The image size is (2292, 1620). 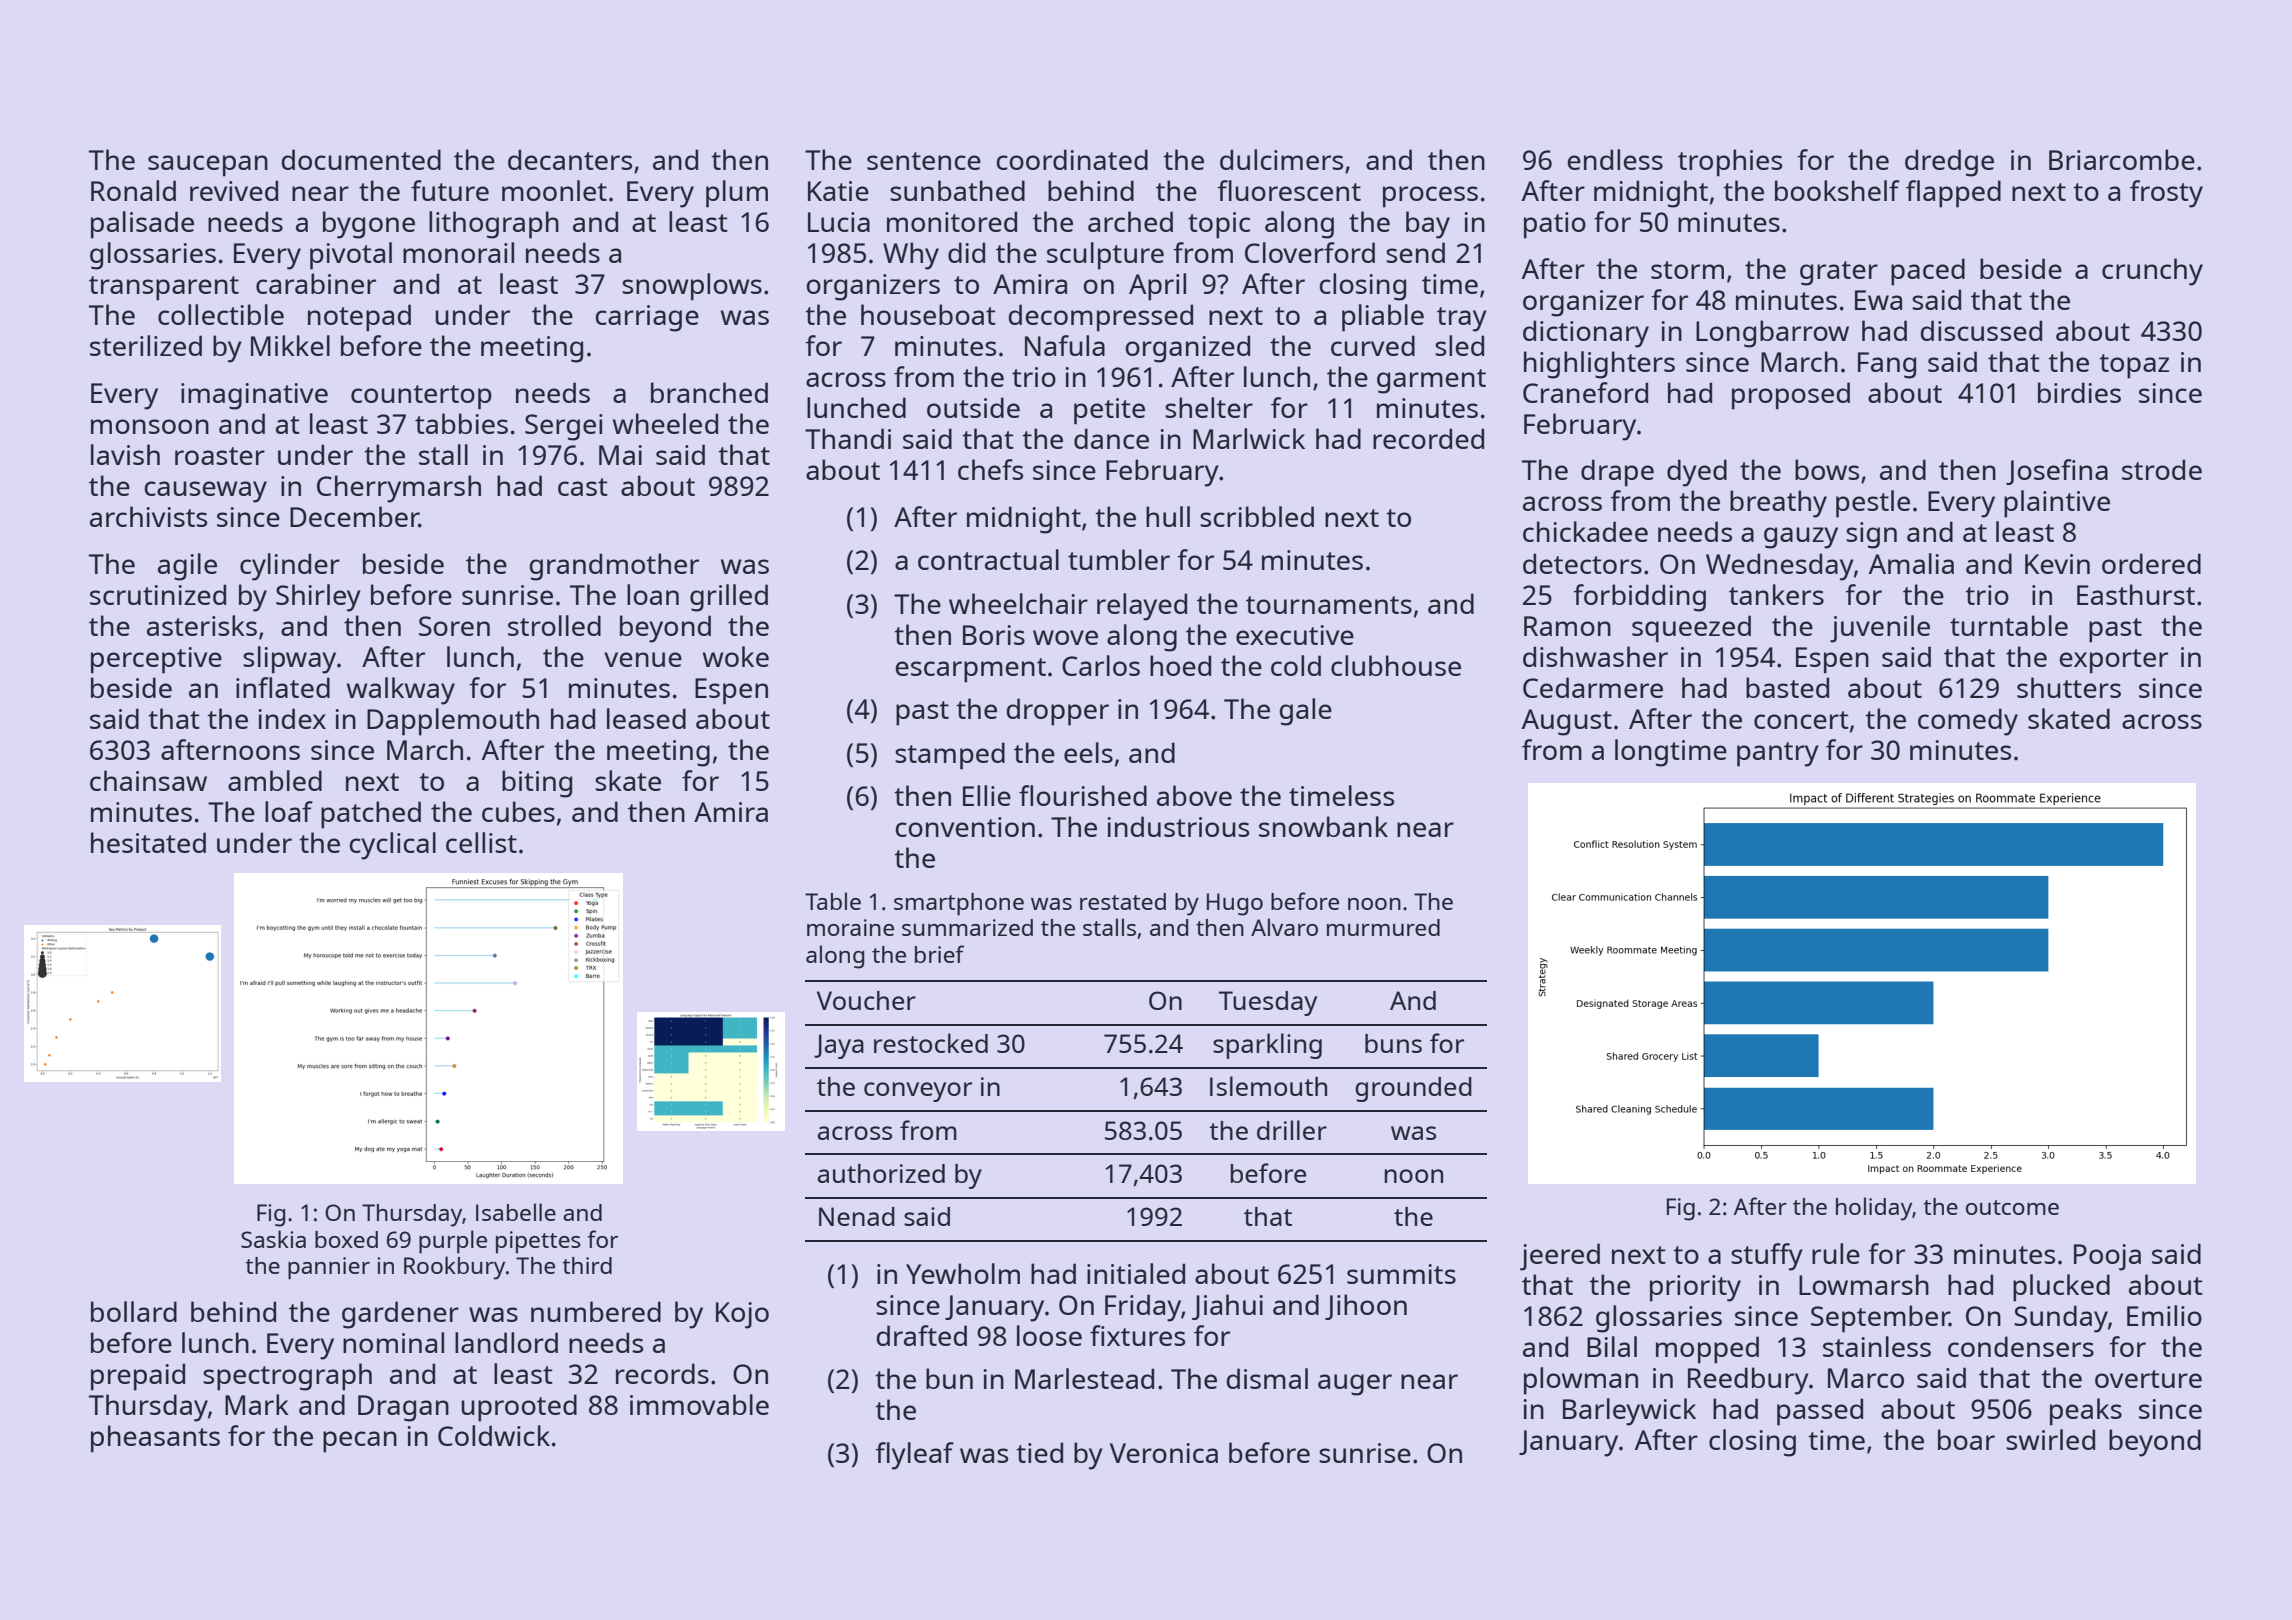 I want to click on plaintive, so click(x=2057, y=504).
